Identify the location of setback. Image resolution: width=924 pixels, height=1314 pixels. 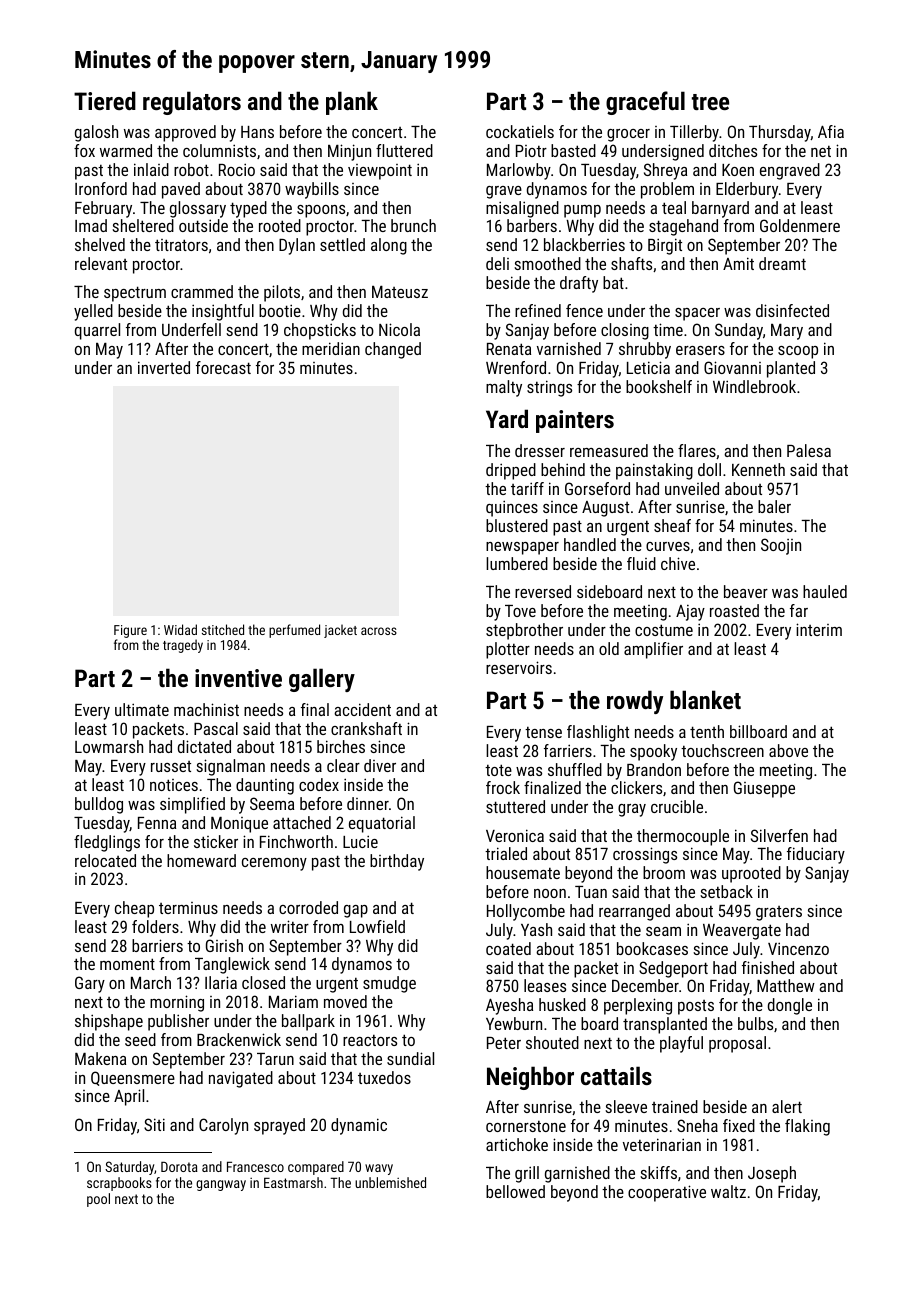
(726, 891).
